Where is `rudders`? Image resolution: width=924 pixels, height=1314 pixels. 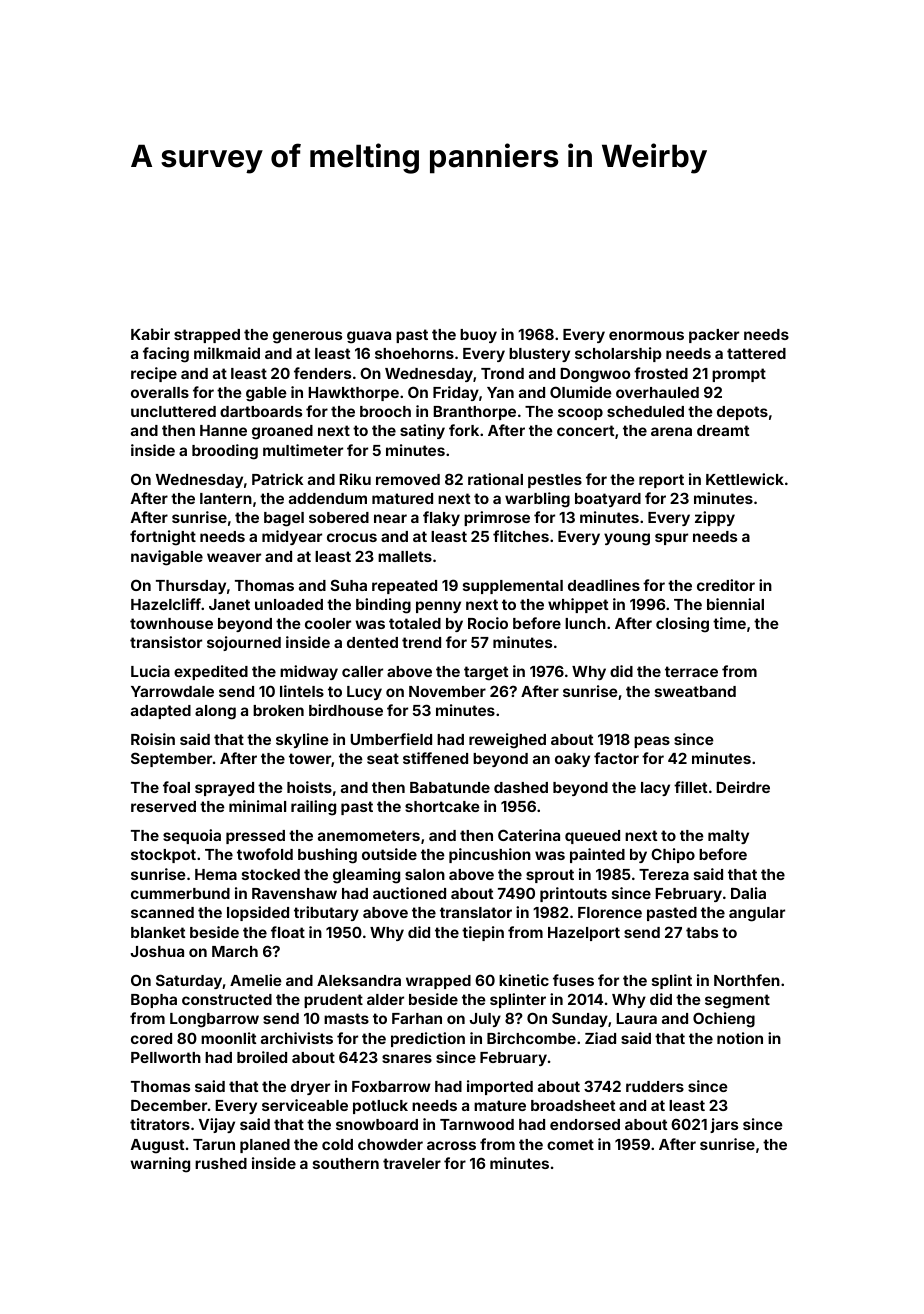 rudders is located at coordinates (655, 1086).
